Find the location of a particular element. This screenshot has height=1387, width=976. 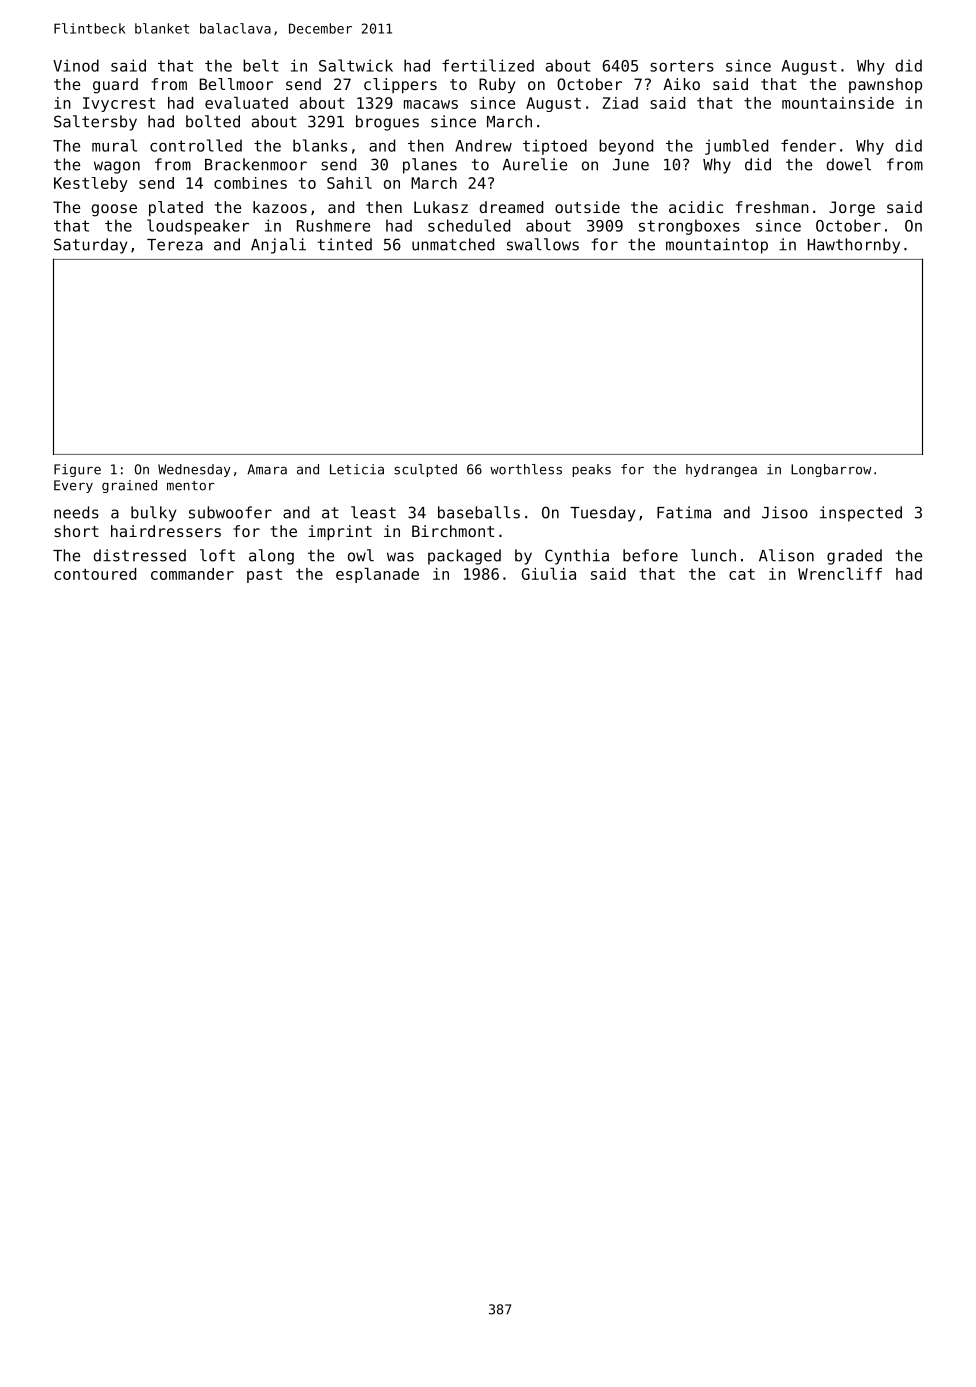

Leticia is located at coordinates (357, 469).
